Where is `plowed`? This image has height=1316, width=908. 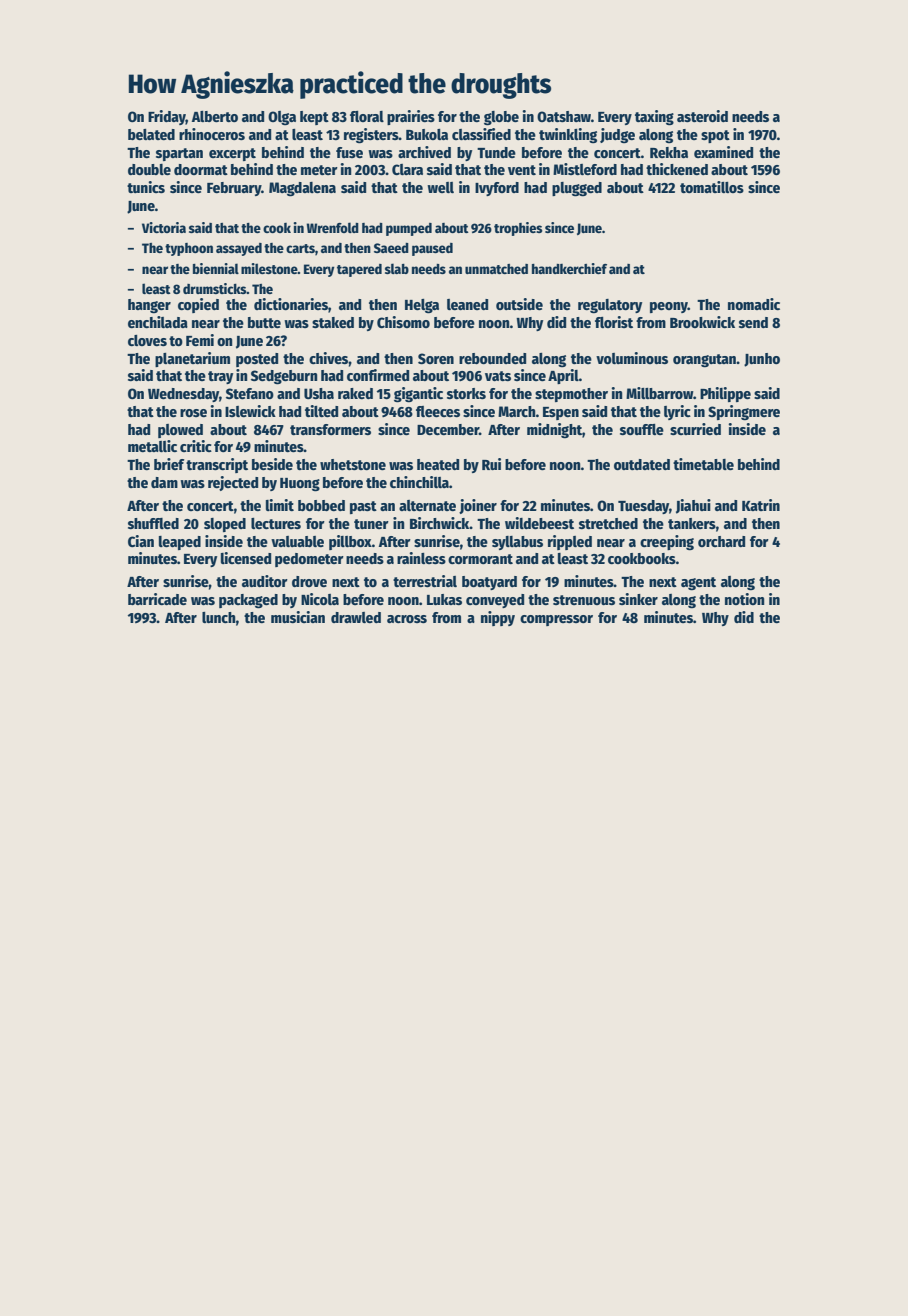 plowed is located at coordinates (180, 431).
